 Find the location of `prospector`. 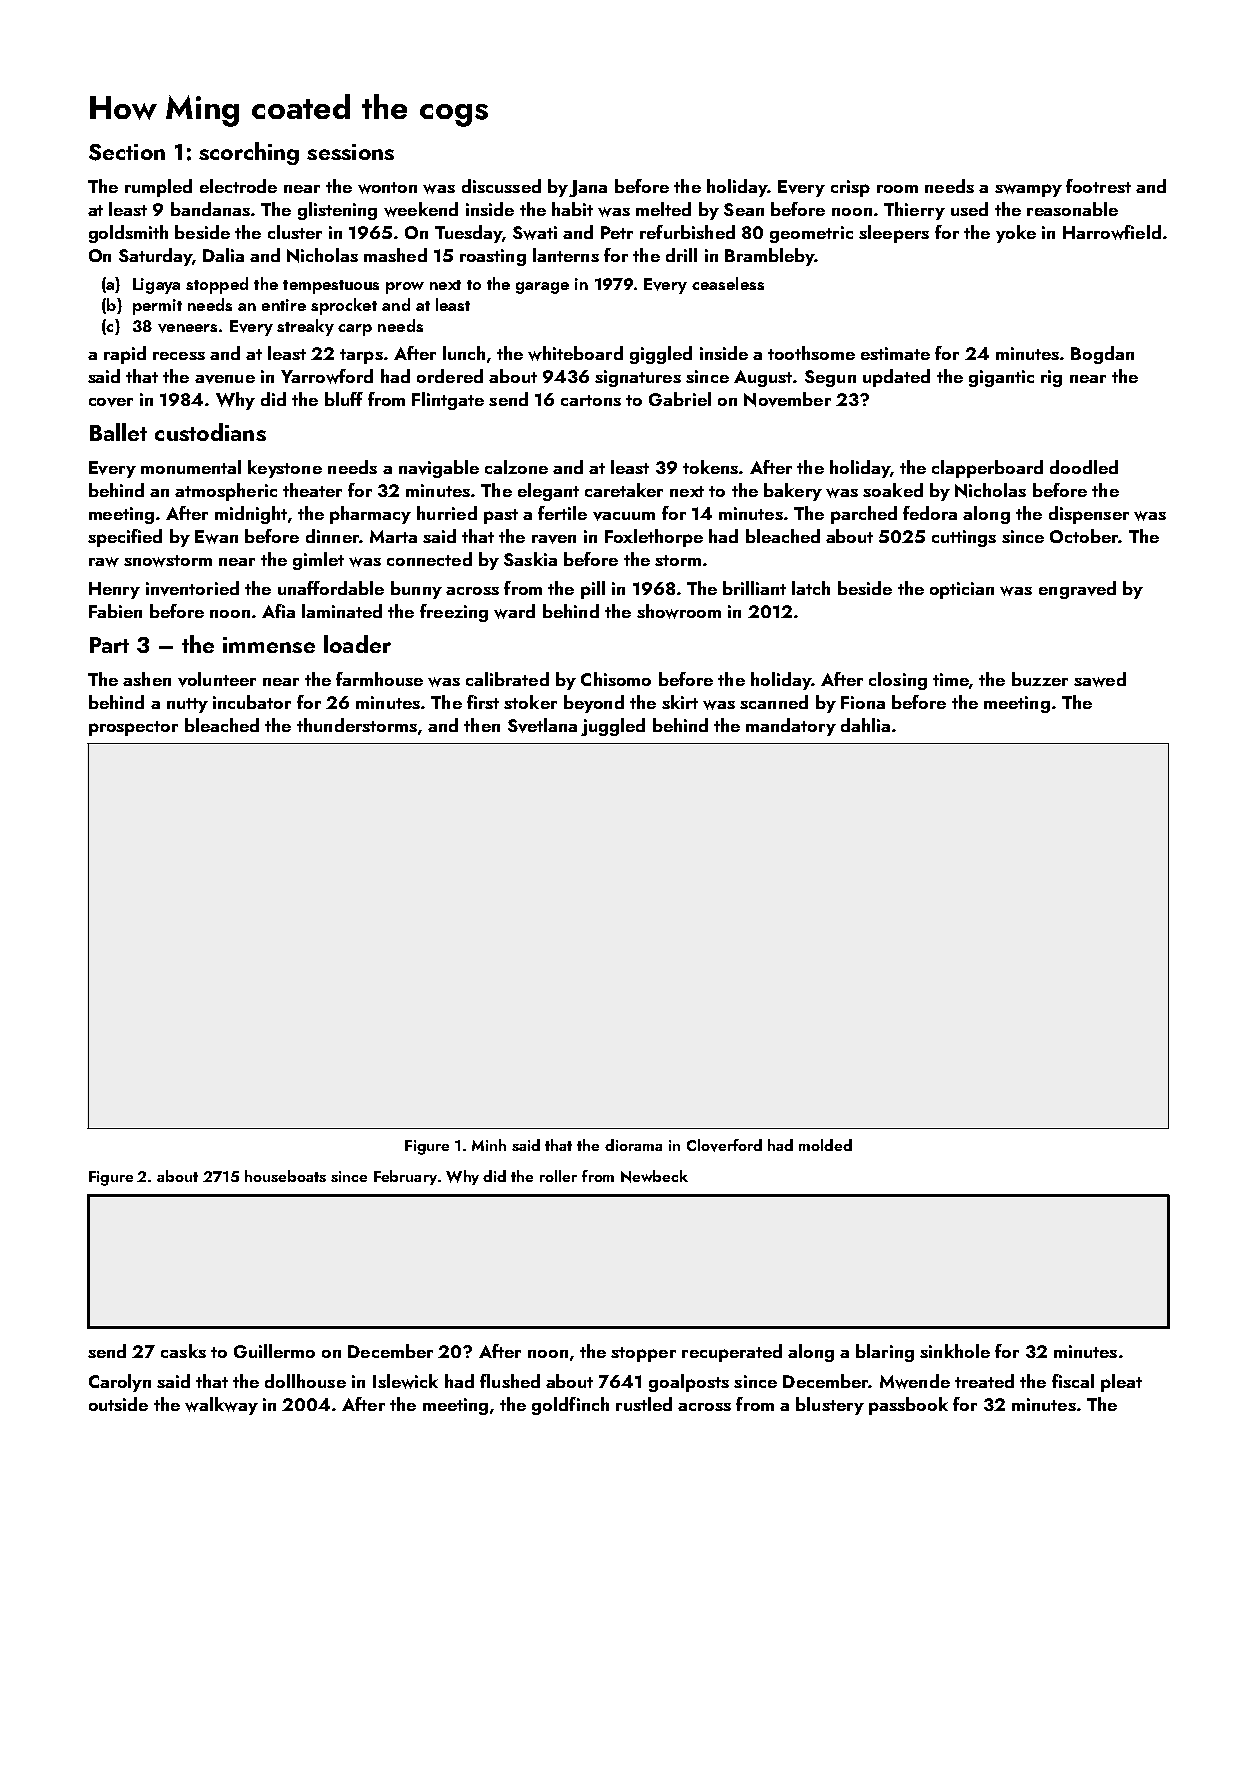

prospector is located at coordinates (133, 728).
